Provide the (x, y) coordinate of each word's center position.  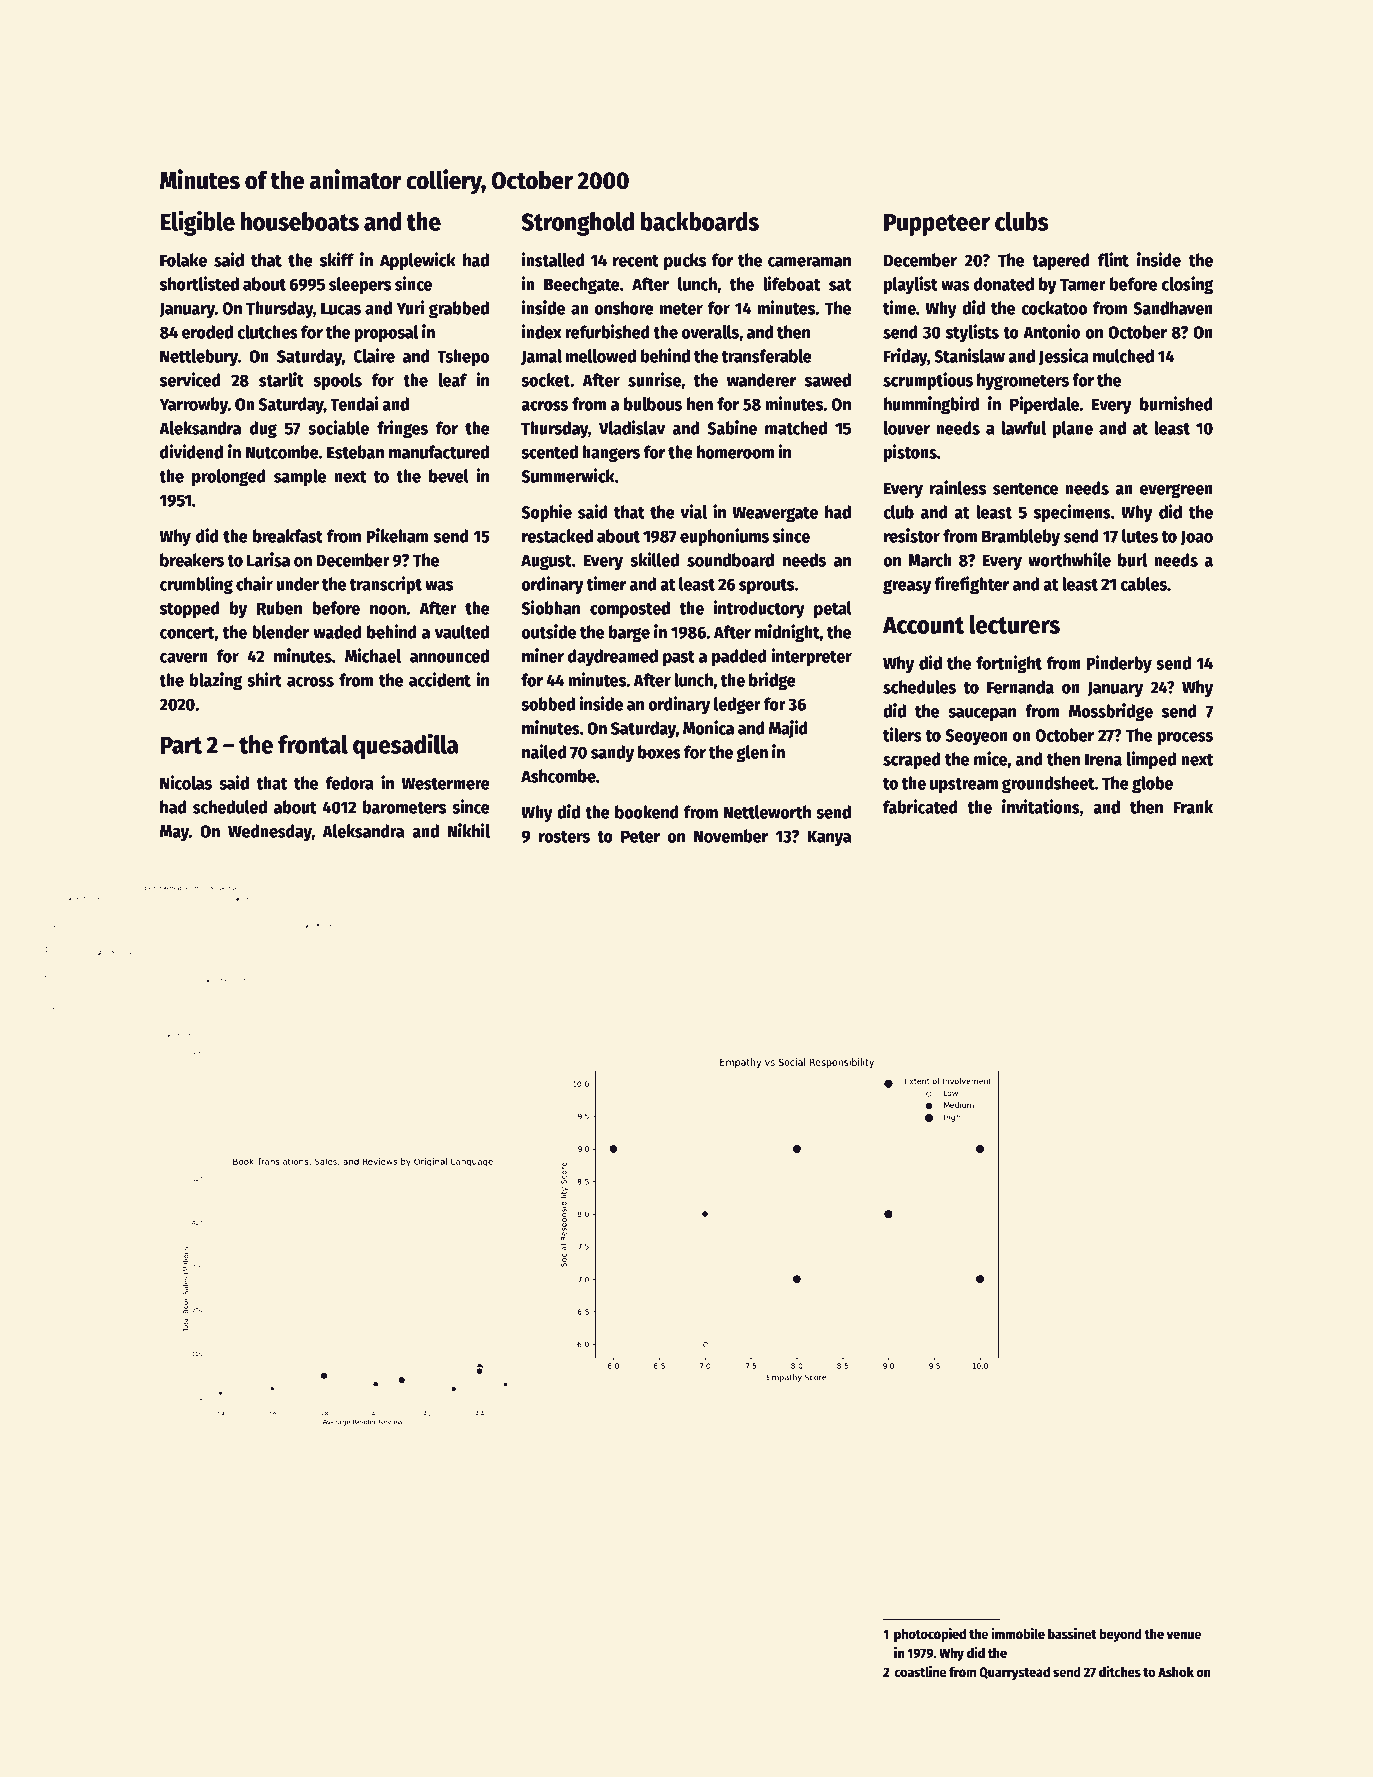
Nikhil (469, 830)
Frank (1193, 807)
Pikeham (398, 535)
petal (833, 609)
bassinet (1072, 1633)
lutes (1140, 536)
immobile (1018, 1633)
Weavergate (775, 514)
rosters (564, 837)
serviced (190, 379)
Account (923, 625)
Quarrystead (1014, 1673)
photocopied (930, 1635)
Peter (640, 836)
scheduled (230, 807)
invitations (1041, 806)
